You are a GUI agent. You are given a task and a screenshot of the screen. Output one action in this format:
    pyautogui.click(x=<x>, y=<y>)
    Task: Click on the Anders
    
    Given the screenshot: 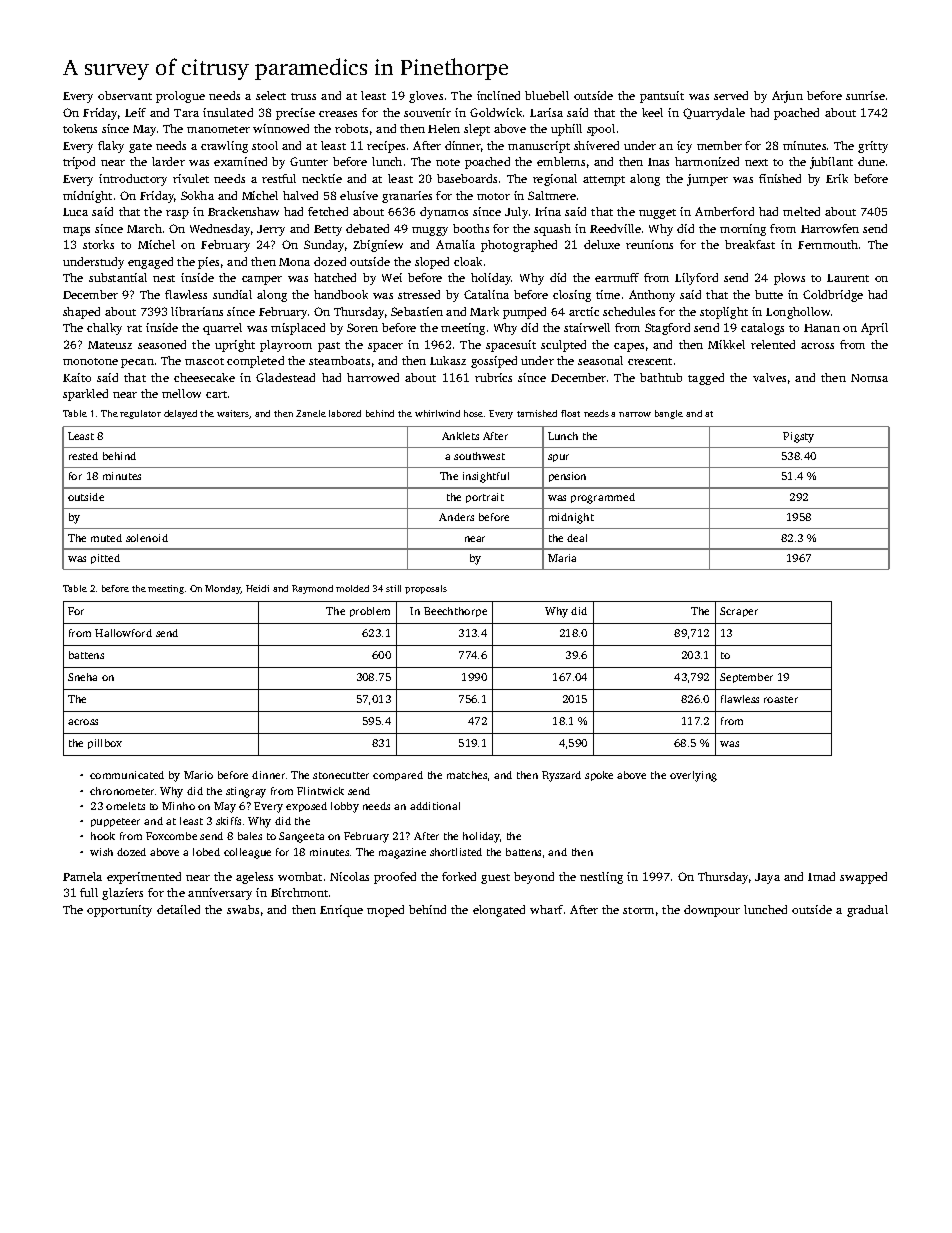 What is the action you would take?
    pyautogui.click(x=456, y=517)
